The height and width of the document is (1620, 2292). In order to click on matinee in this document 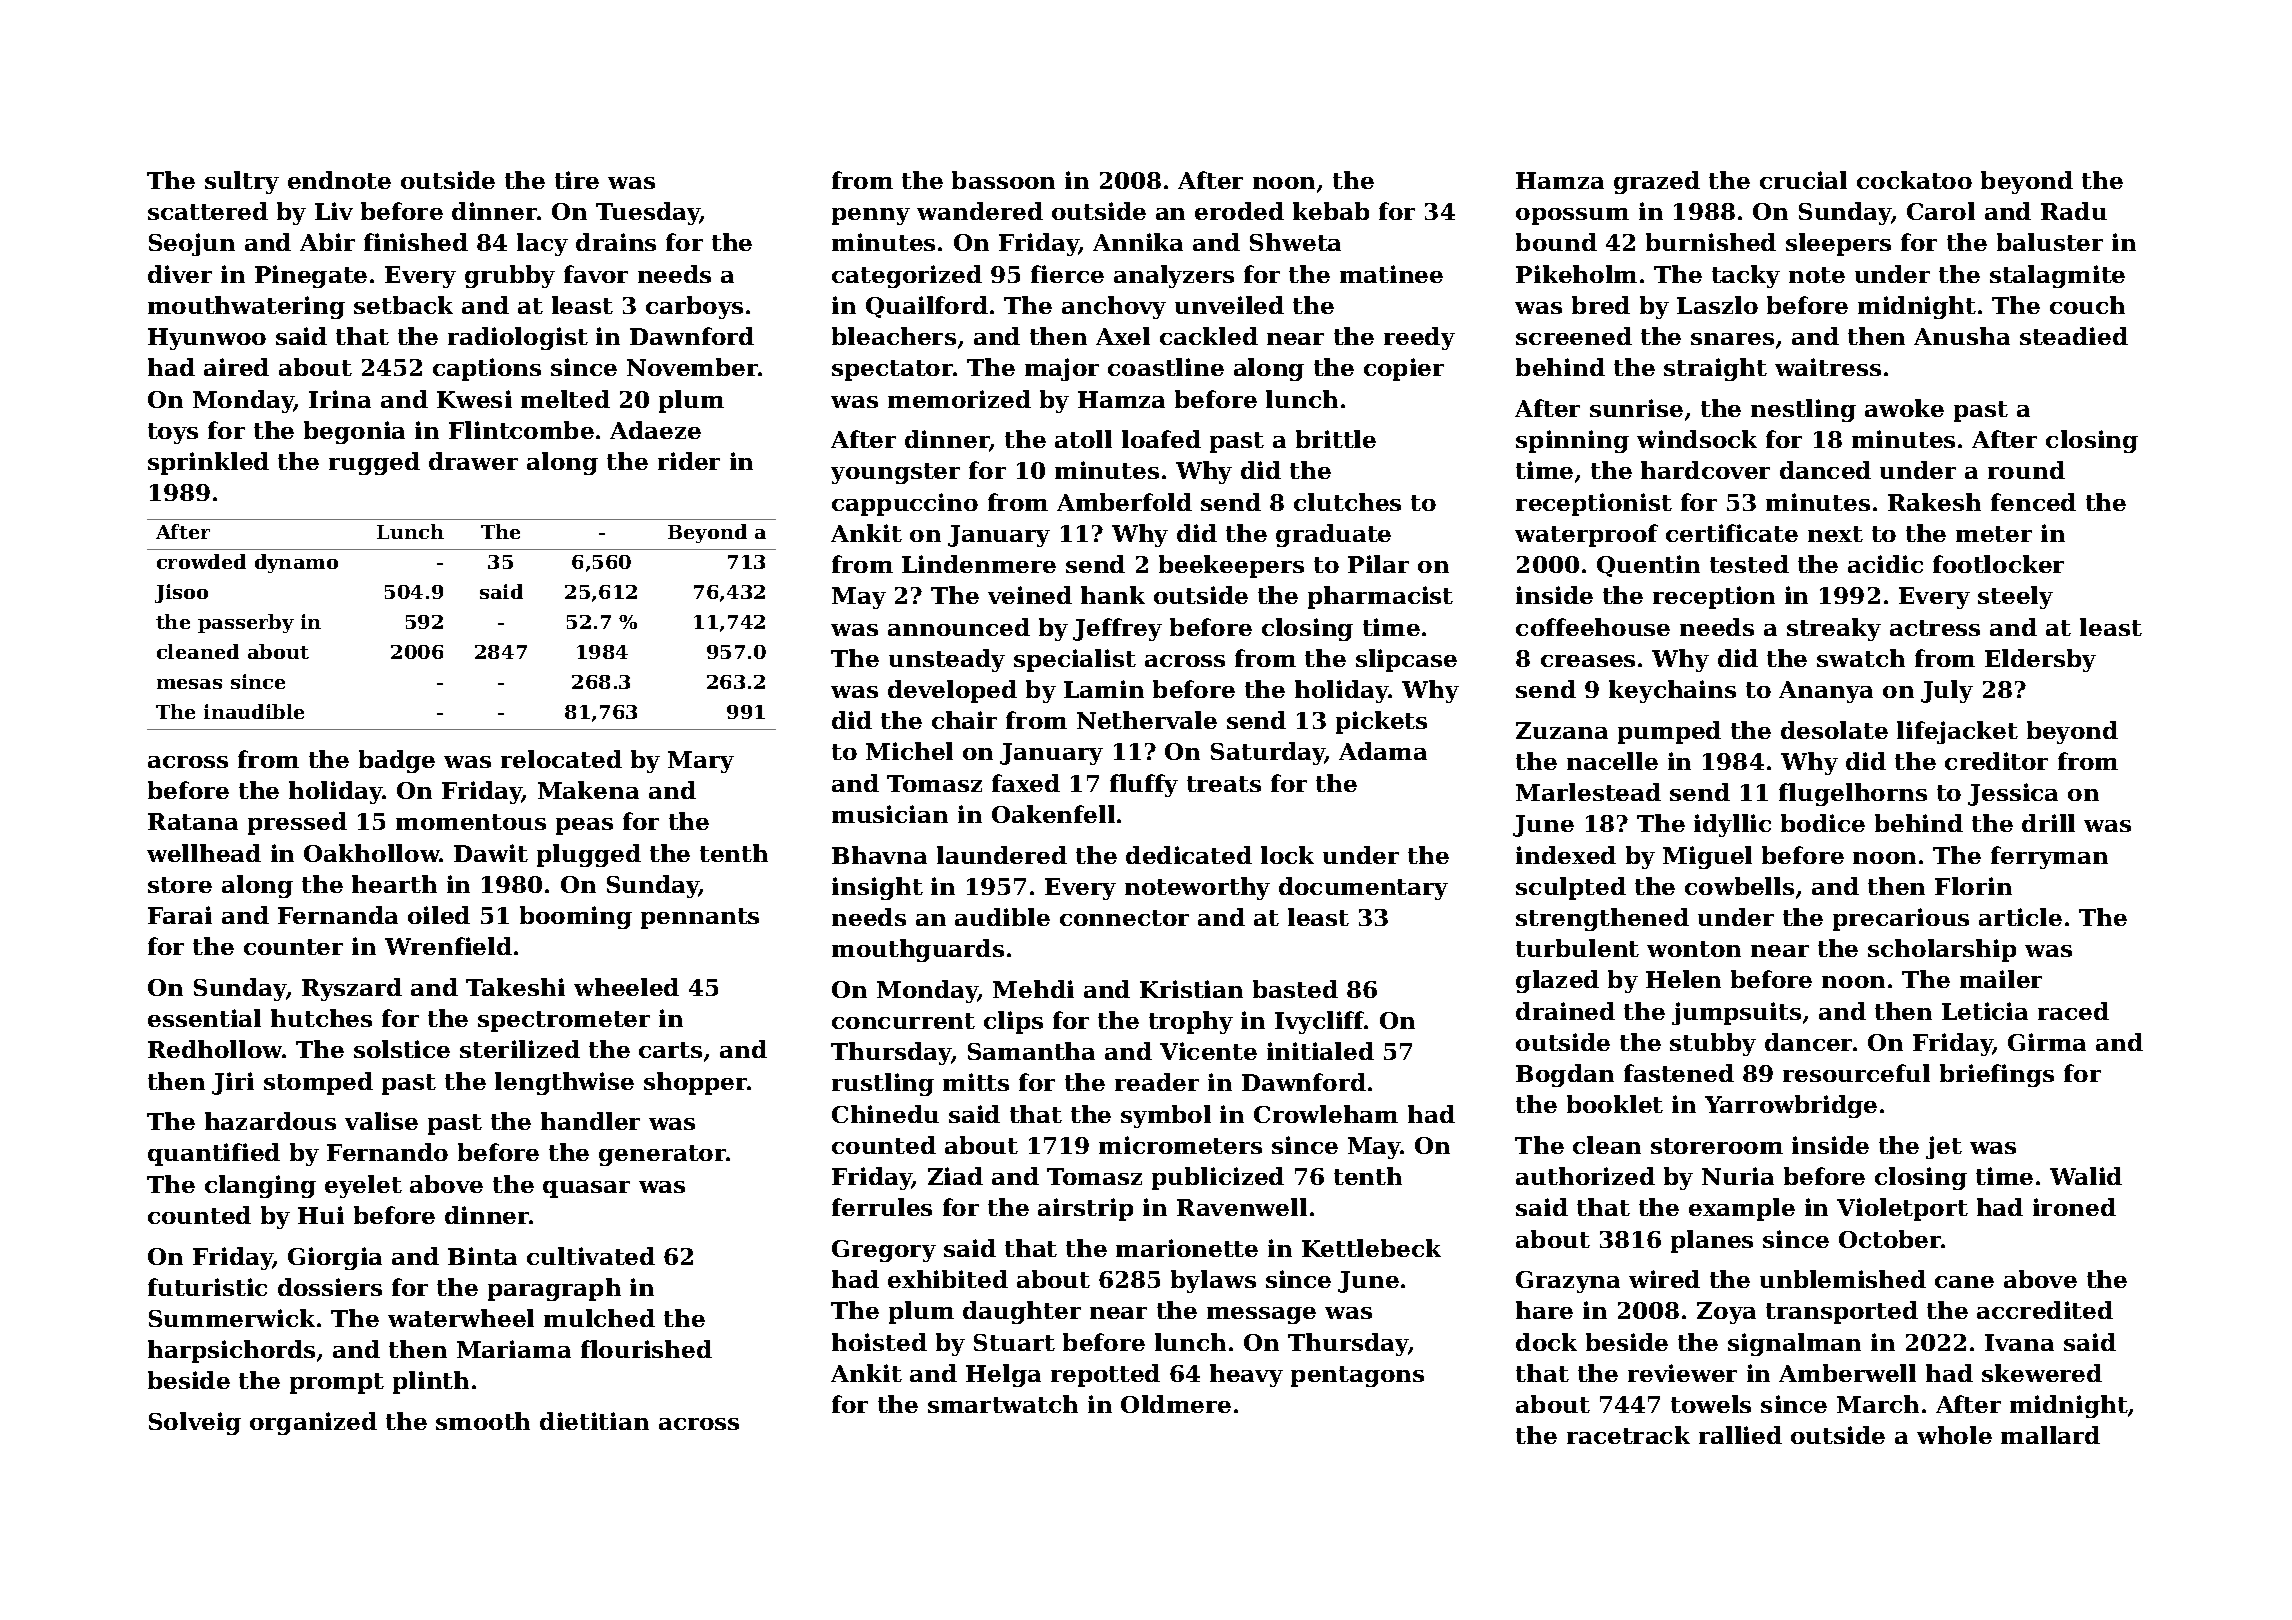, I will do `click(1391, 274)`.
